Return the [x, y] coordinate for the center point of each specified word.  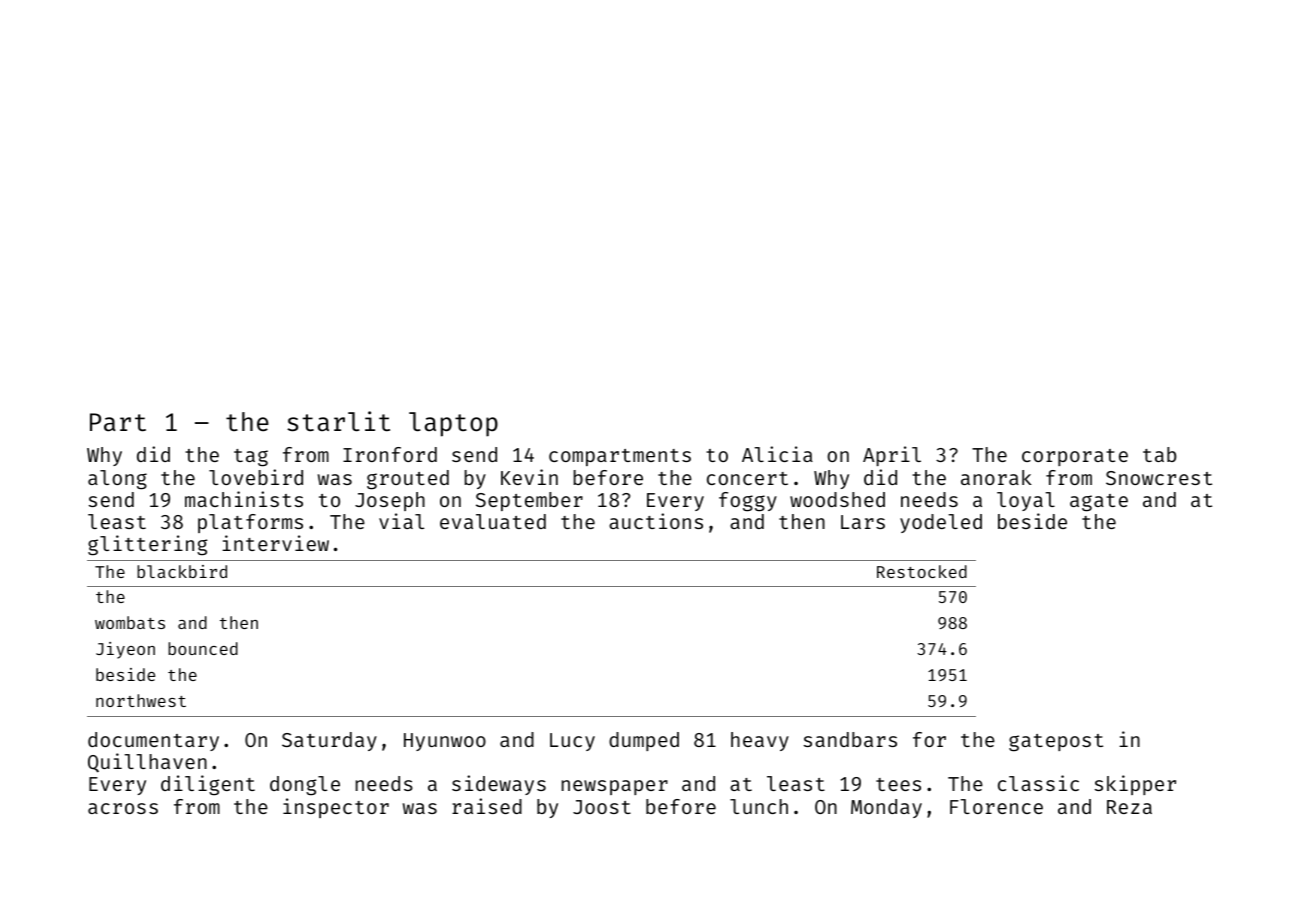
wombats [130, 622]
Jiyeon [125, 650]
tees [898, 784]
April [892, 456]
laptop [453, 424]
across [123, 808]
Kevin [529, 477]
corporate [1075, 457]
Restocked [922, 571]
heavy [760, 741]
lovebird [256, 477]
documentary [153, 741]
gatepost [1056, 743]
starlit [338, 421]
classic [1038, 783]
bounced [203, 648]
